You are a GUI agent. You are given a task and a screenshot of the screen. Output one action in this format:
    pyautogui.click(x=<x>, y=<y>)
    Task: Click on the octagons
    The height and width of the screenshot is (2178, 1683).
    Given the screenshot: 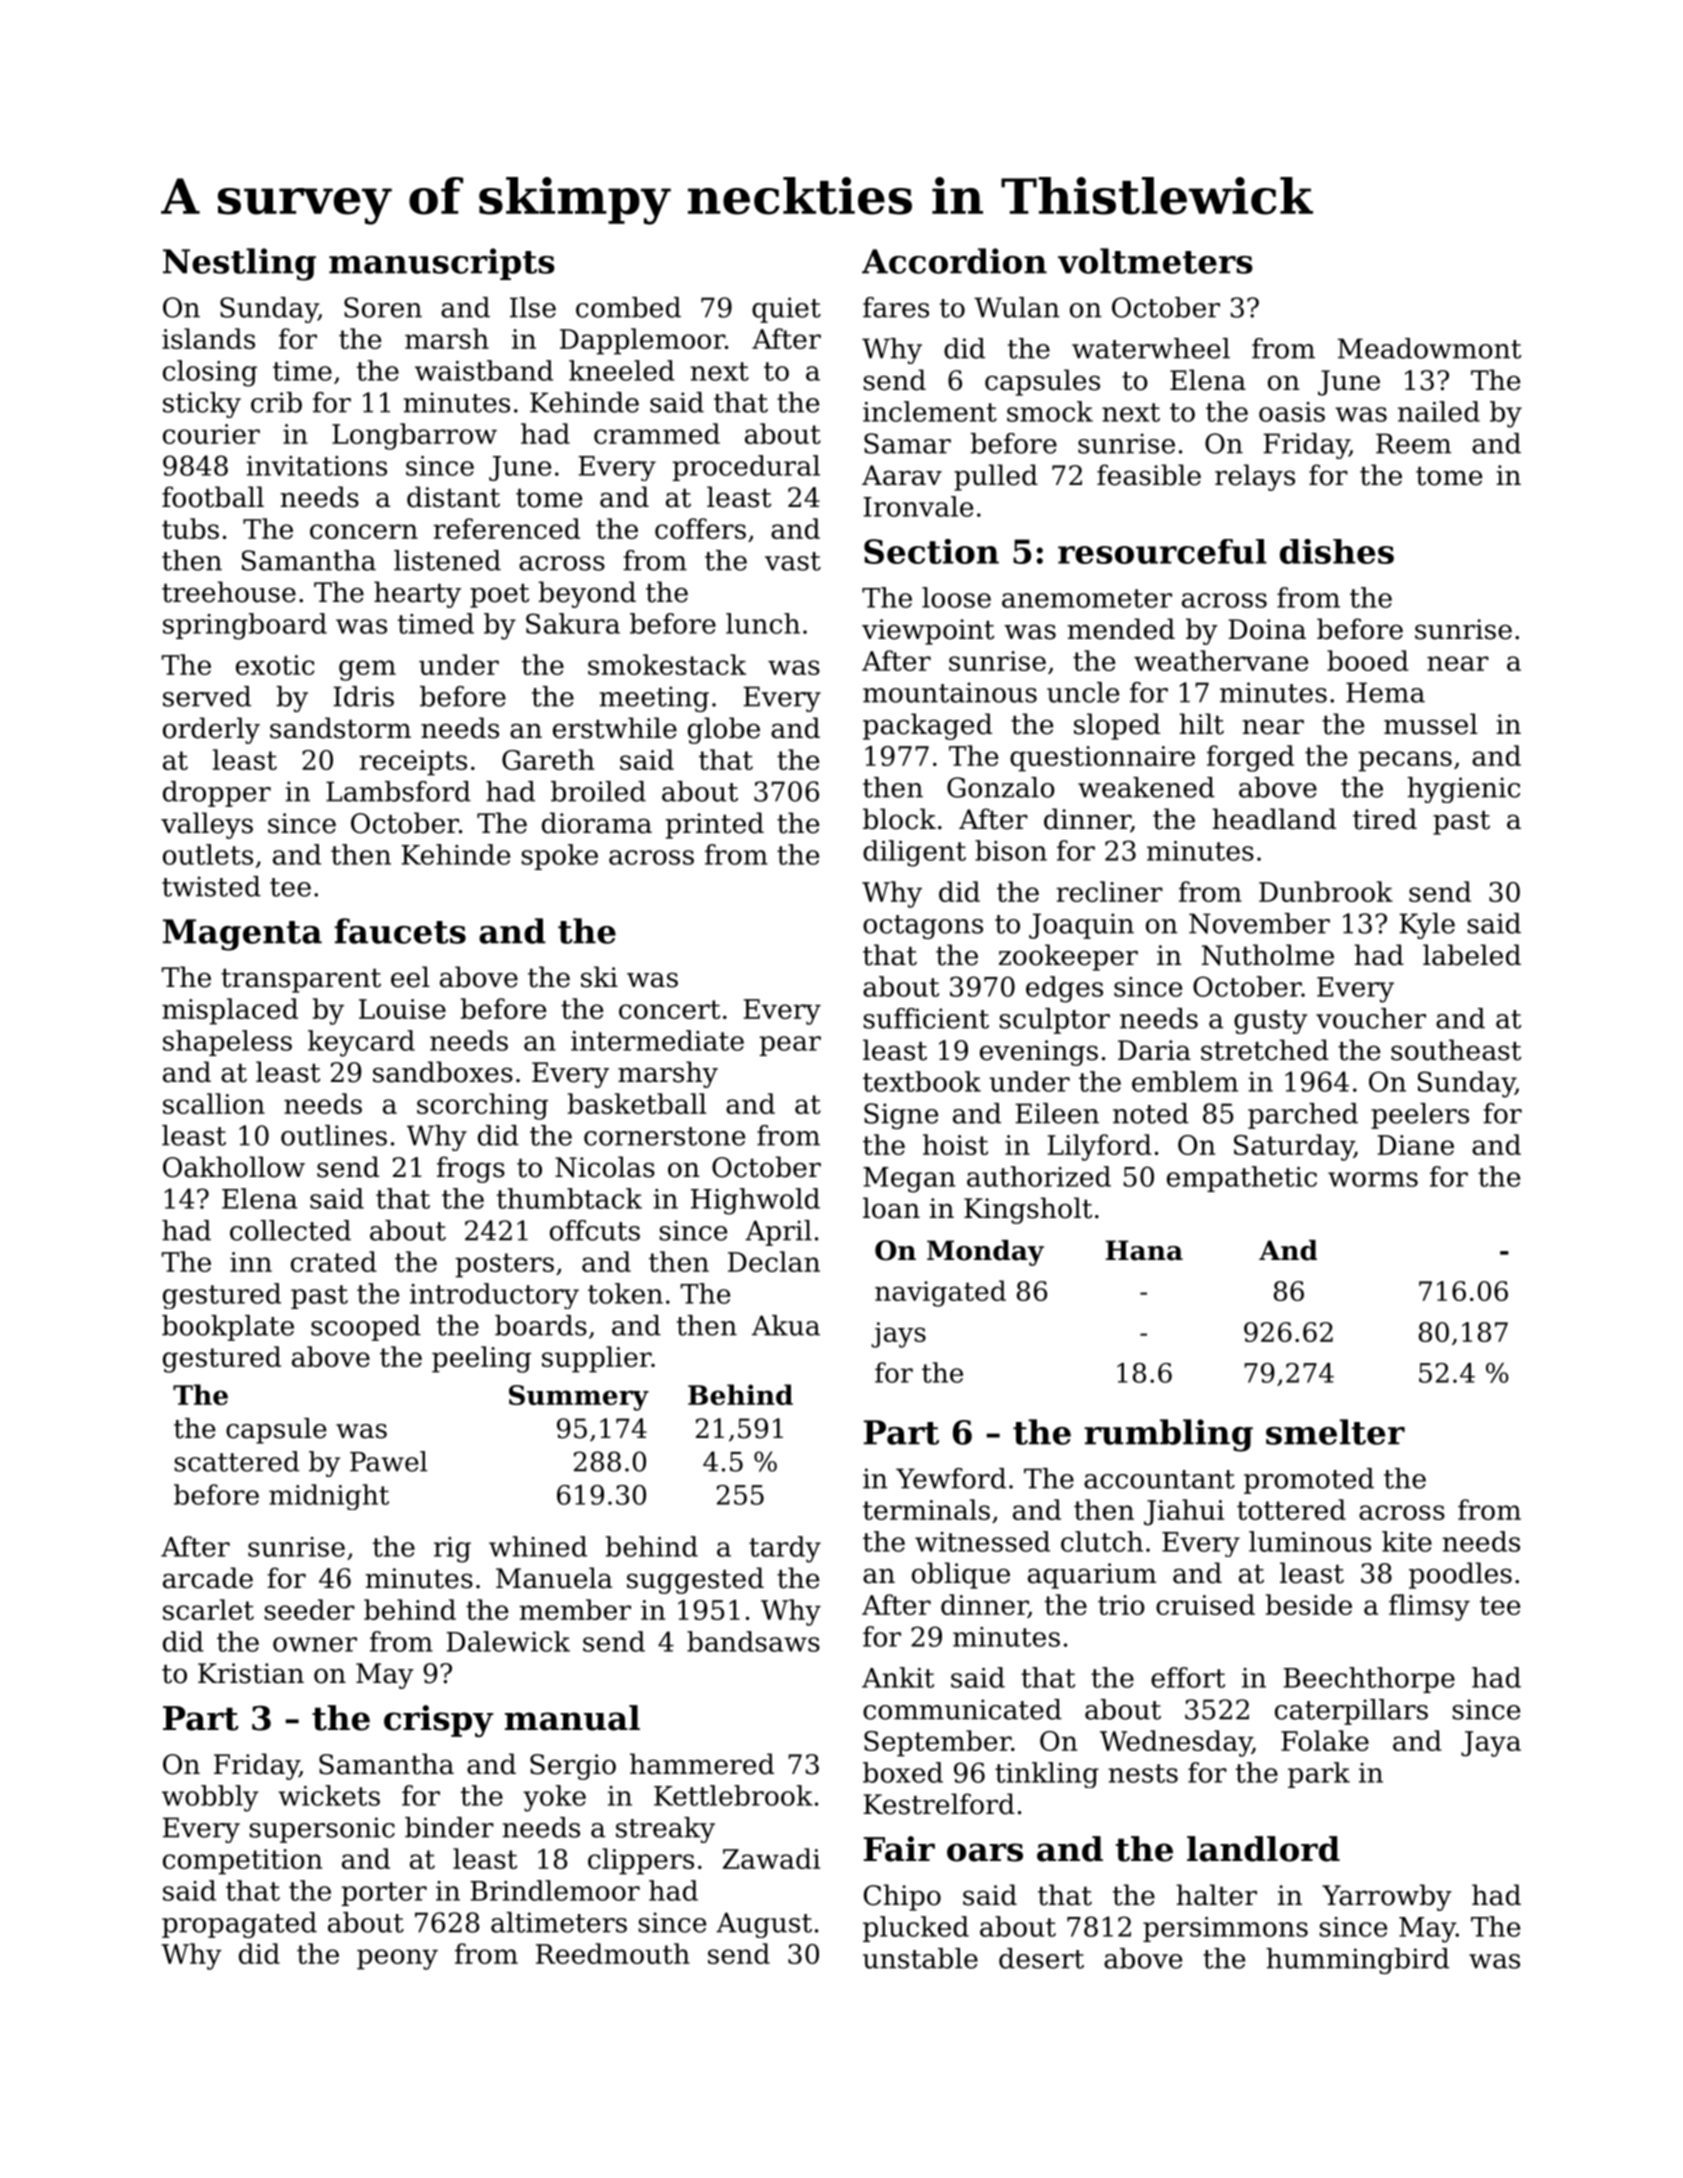 What is the action you would take?
    pyautogui.click(x=923, y=927)
